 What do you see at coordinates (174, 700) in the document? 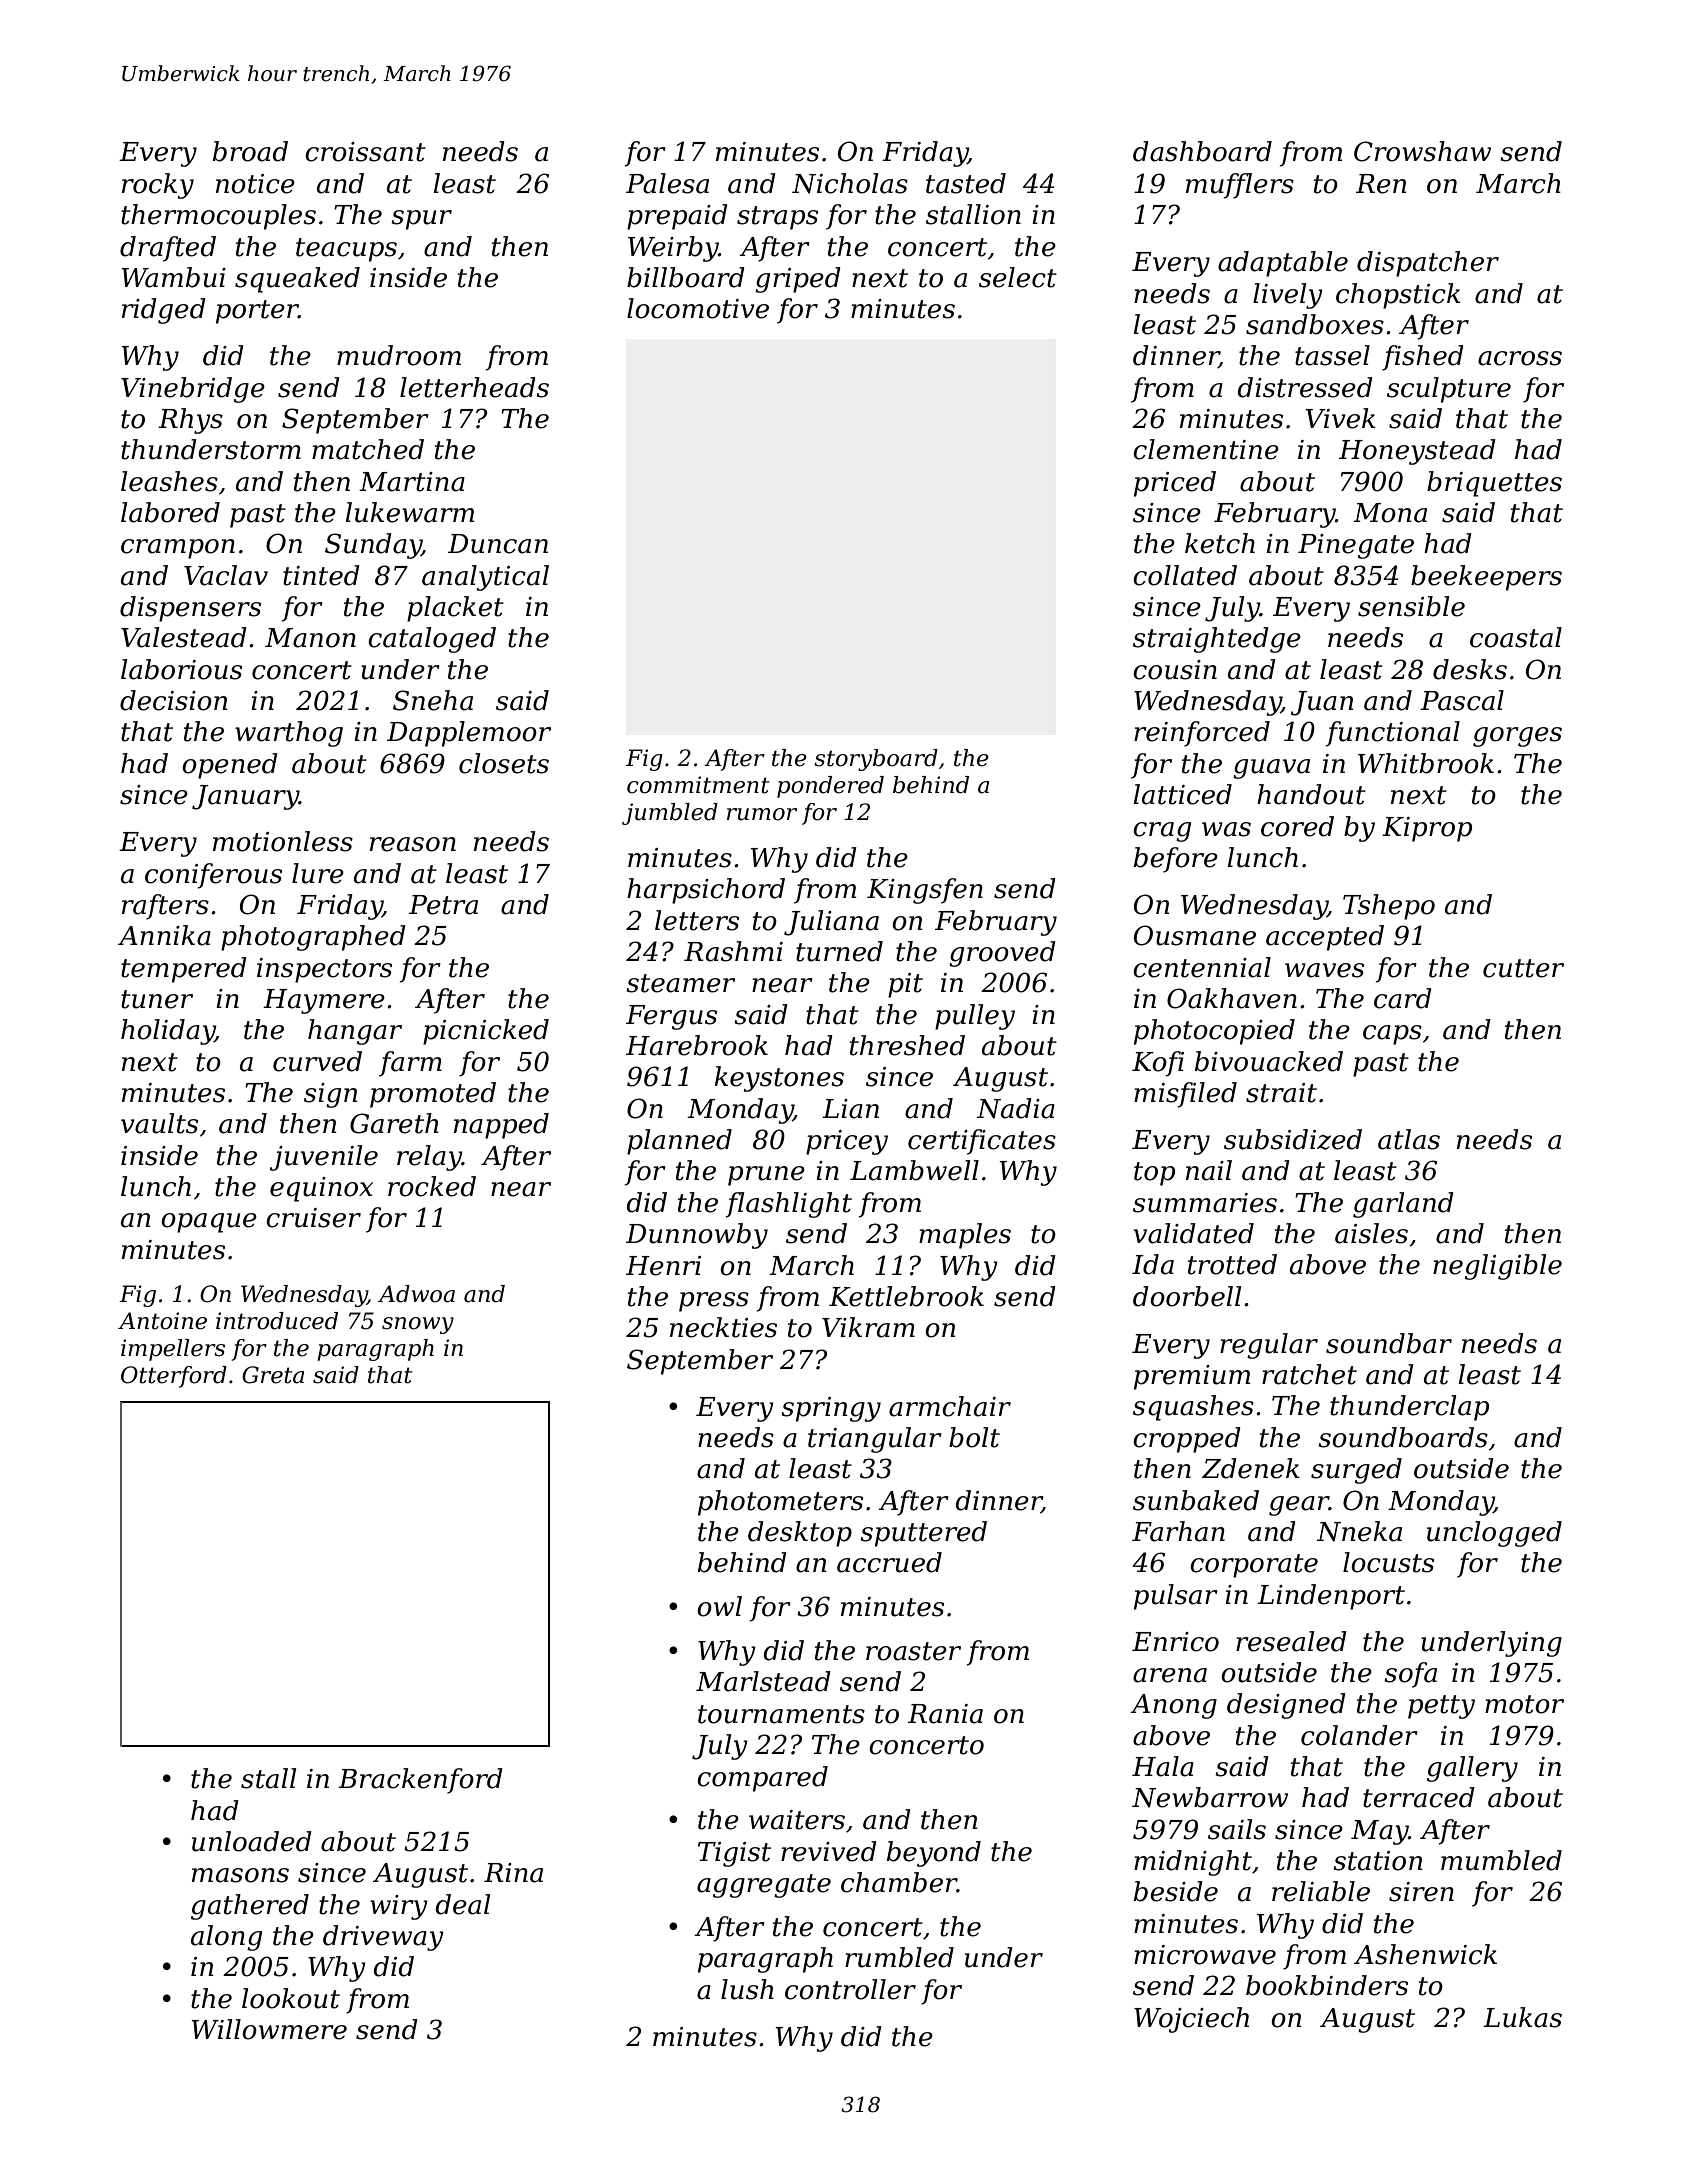
I see `decision` at bounding box center [174, 700].
